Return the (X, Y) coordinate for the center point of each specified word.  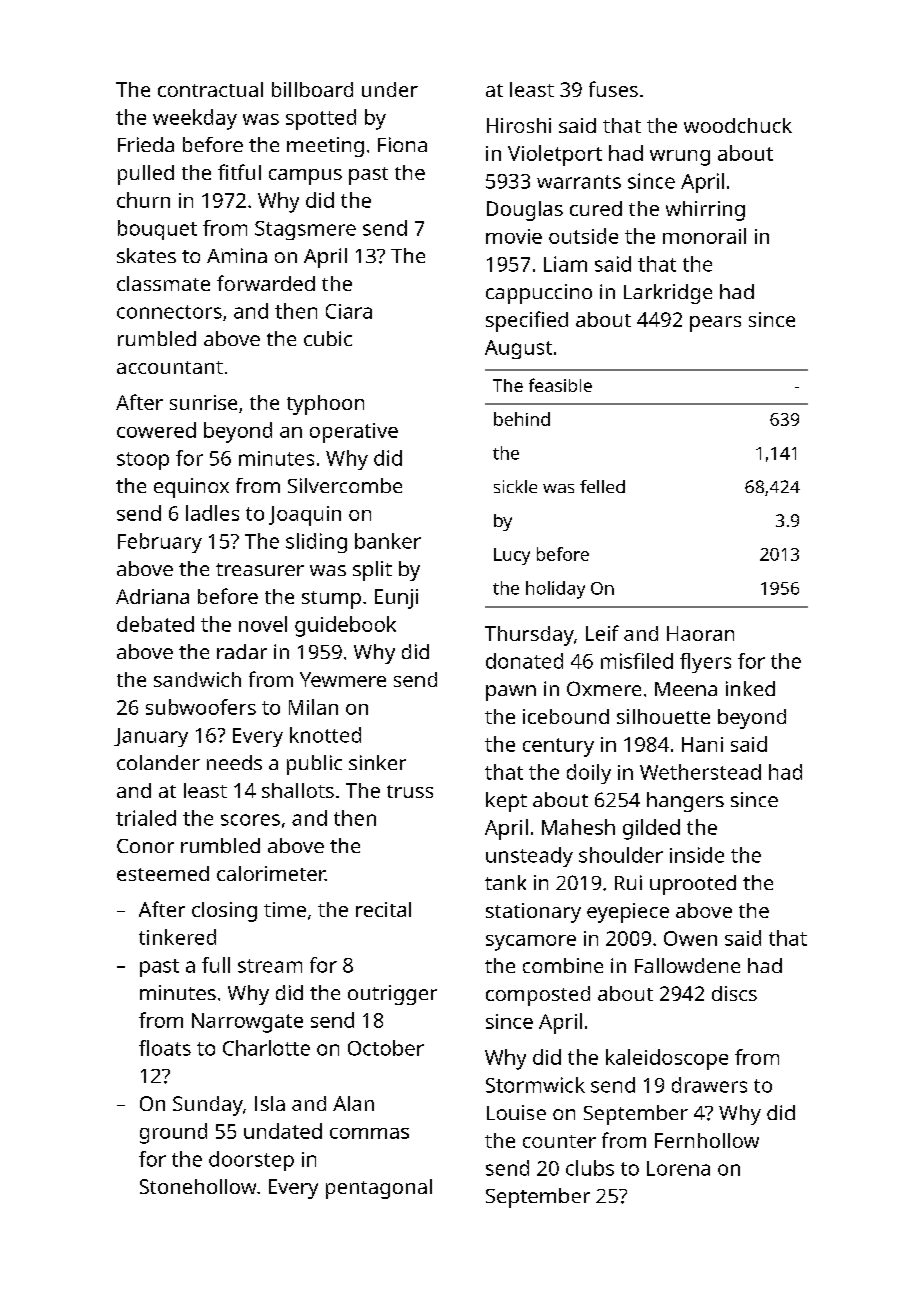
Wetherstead (700, 772)
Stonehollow (198, 1186)
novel (263, 624)
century (558, 747)
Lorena (678, 1168)
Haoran (700, 633)
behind (522, 419)
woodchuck (738, 125)
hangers (685, 802)
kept (506, 802)
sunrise (203, 402)
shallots (298, 790)
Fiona (402, 144)
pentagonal (379, 1189)
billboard (312, 89)
